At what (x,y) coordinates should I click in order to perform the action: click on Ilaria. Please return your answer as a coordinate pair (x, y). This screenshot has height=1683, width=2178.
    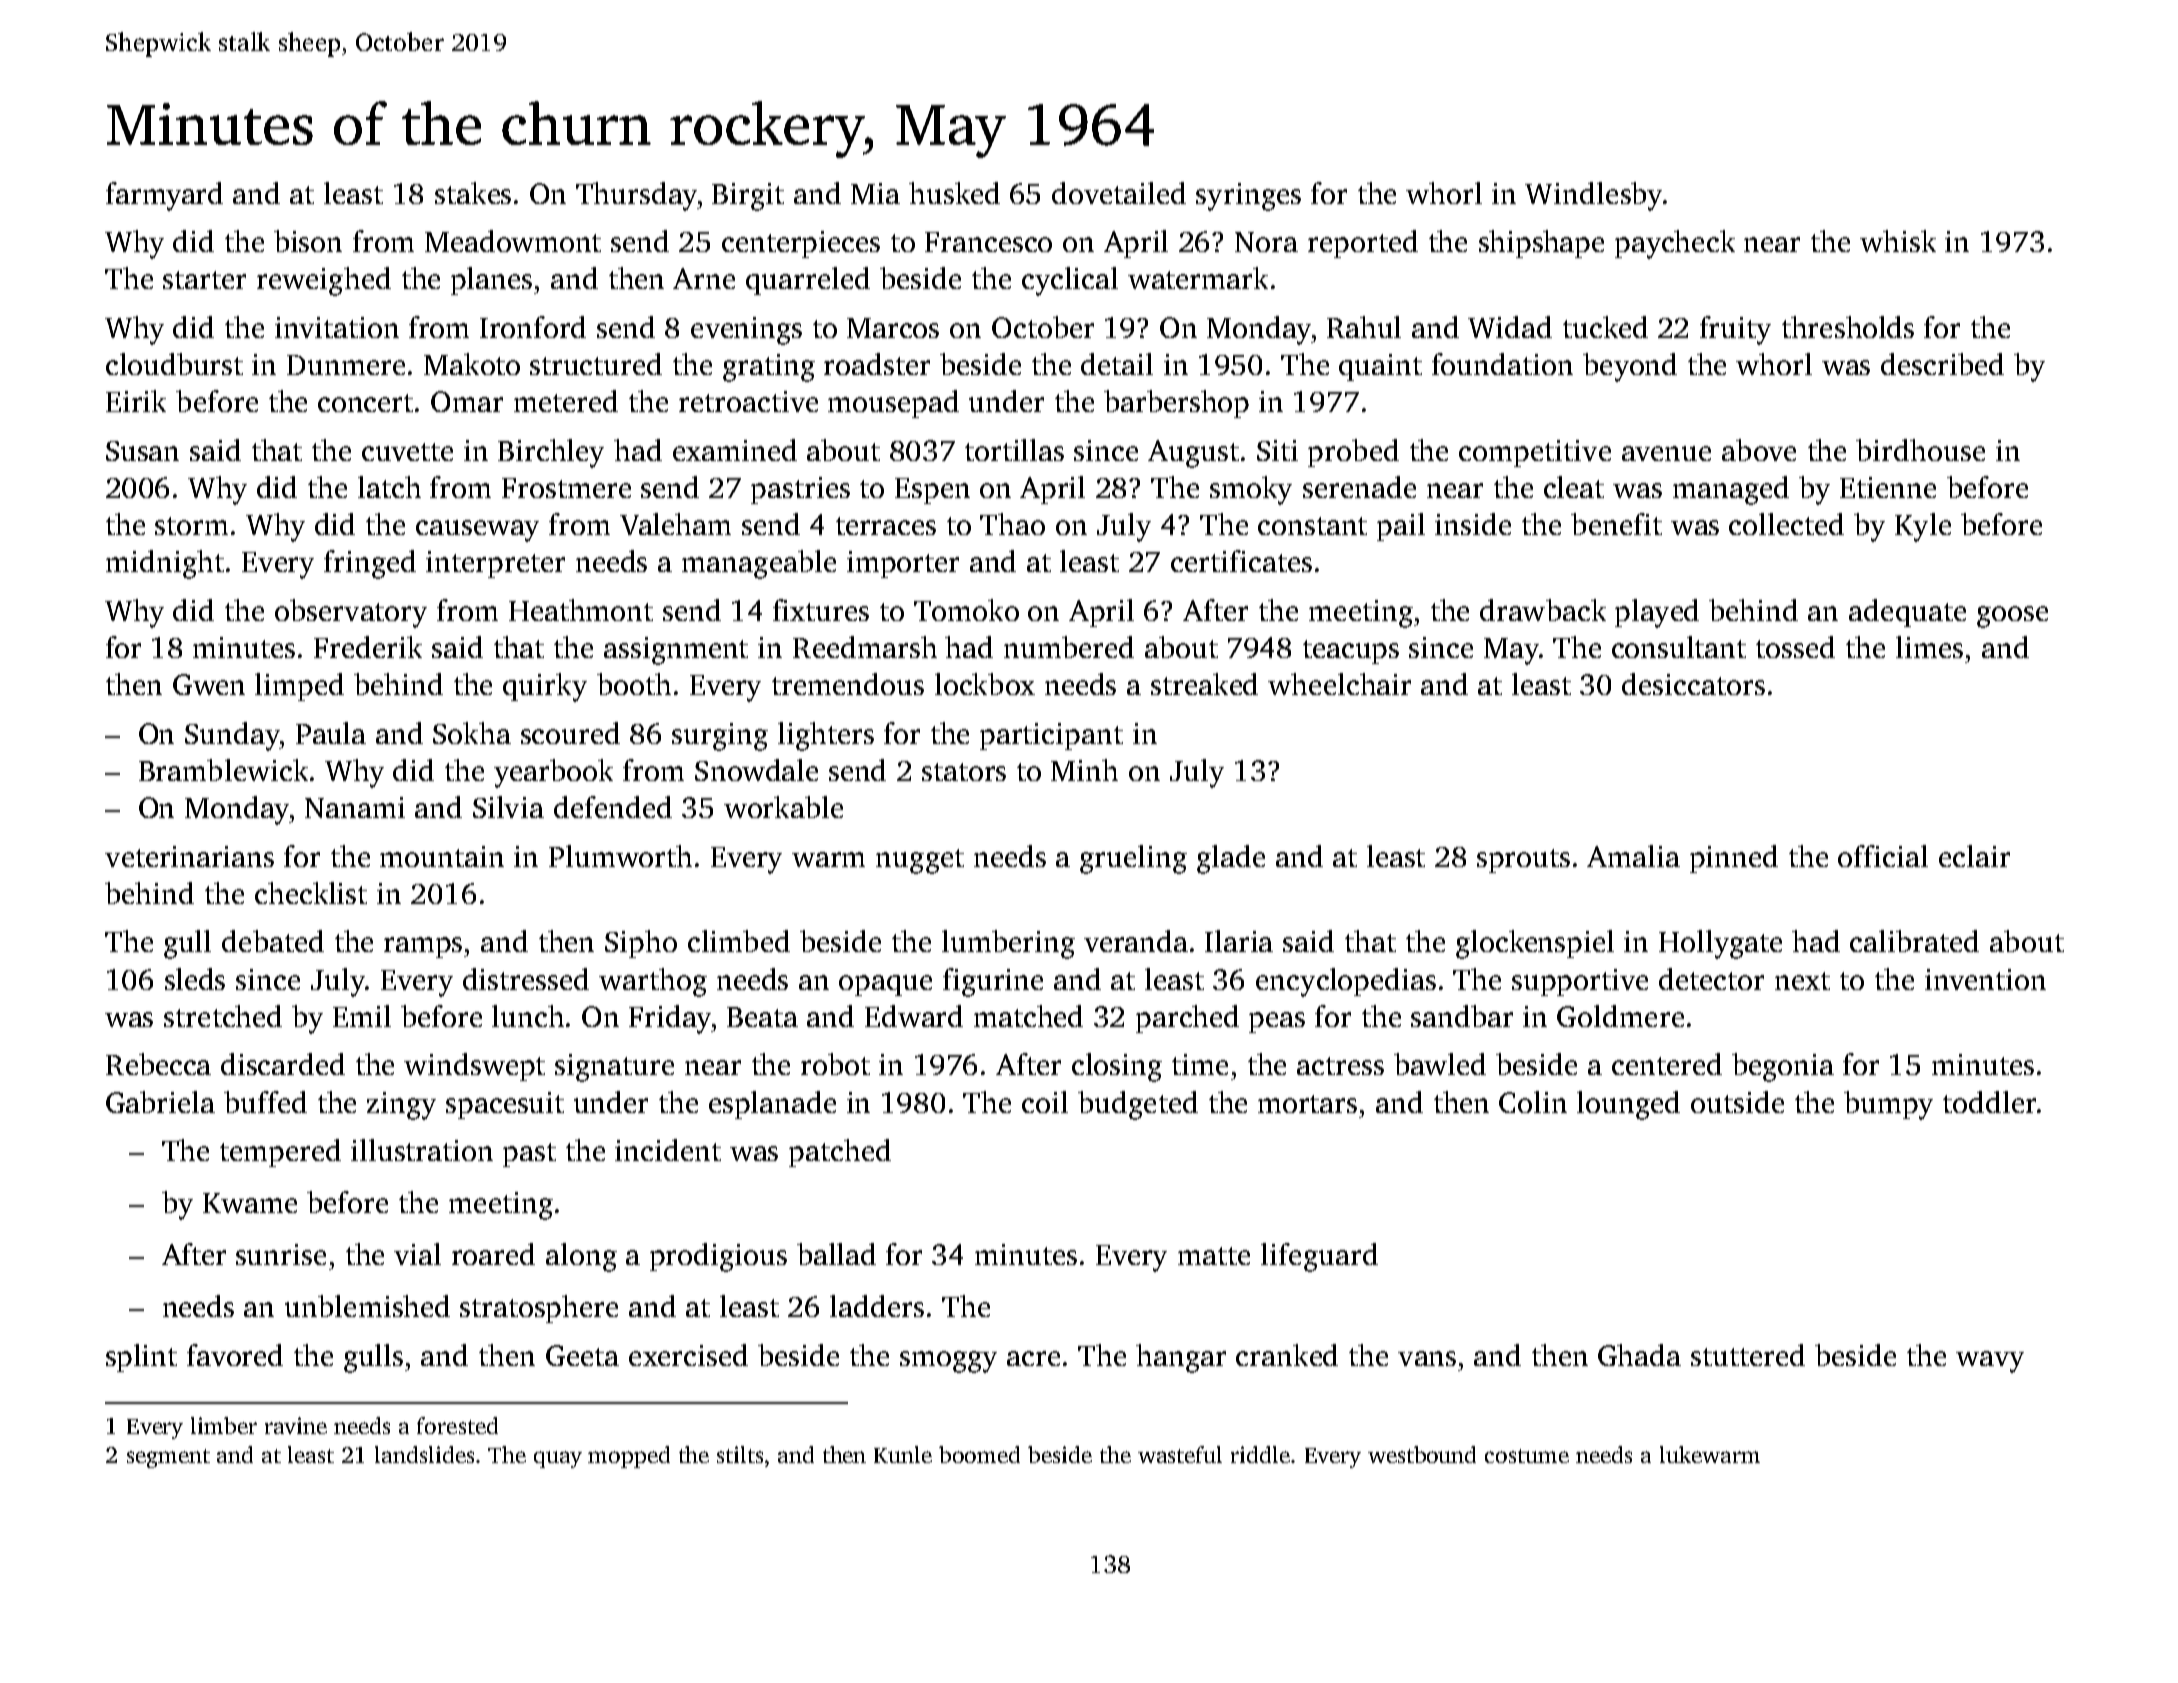
    Looking at the image, I should click on (1239, 941).
